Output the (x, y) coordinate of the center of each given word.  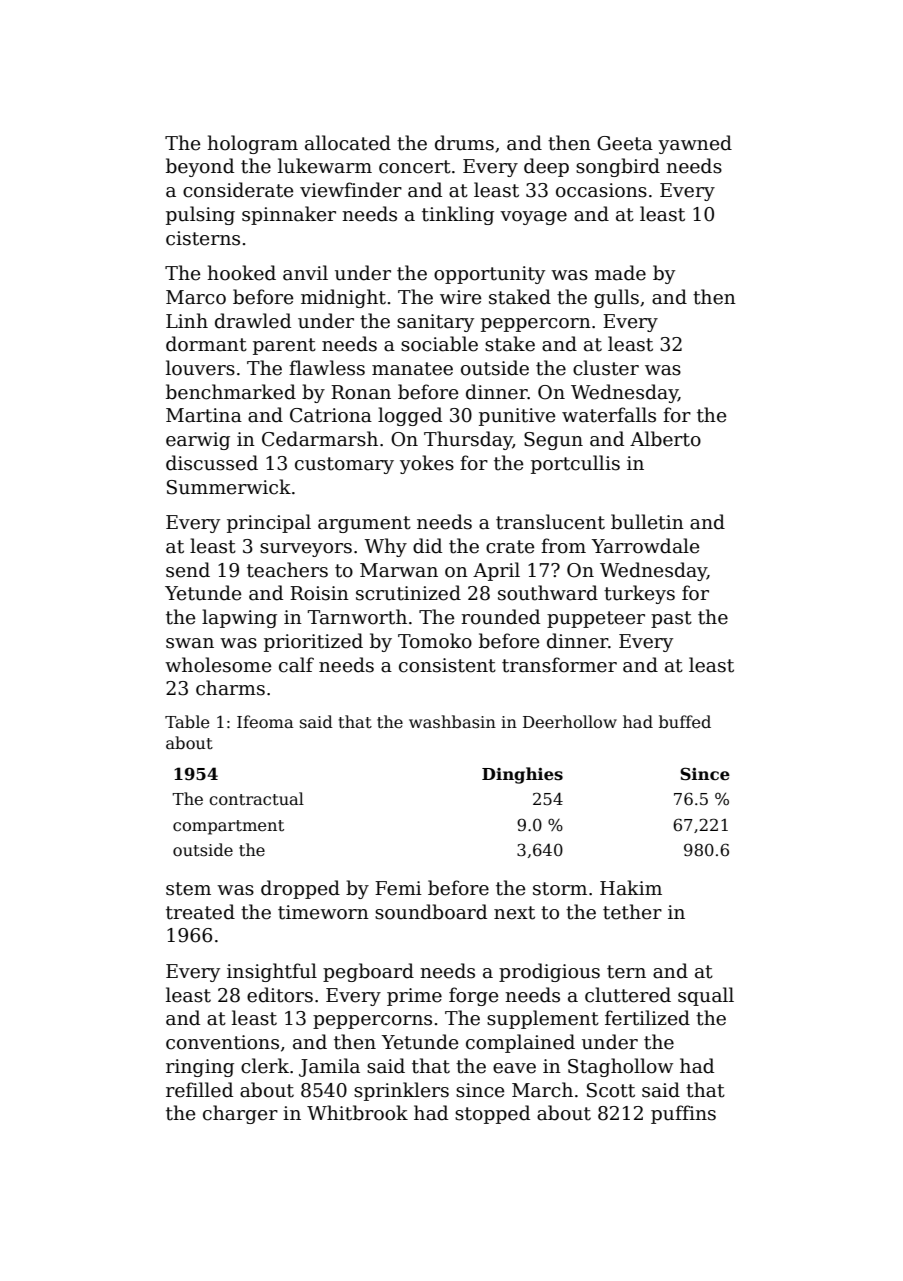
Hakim (631, 888)
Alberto (665, 439)
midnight (343, 298)
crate (510, 547)
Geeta (625, 143)
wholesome (218, 665)
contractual (256, 799)
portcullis (575, 464)
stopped (492, 1114)
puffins (683, 1114)
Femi (398, 888)
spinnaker (289, 215)
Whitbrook (357, 1113)
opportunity (489, 275)
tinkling (458, 215)
